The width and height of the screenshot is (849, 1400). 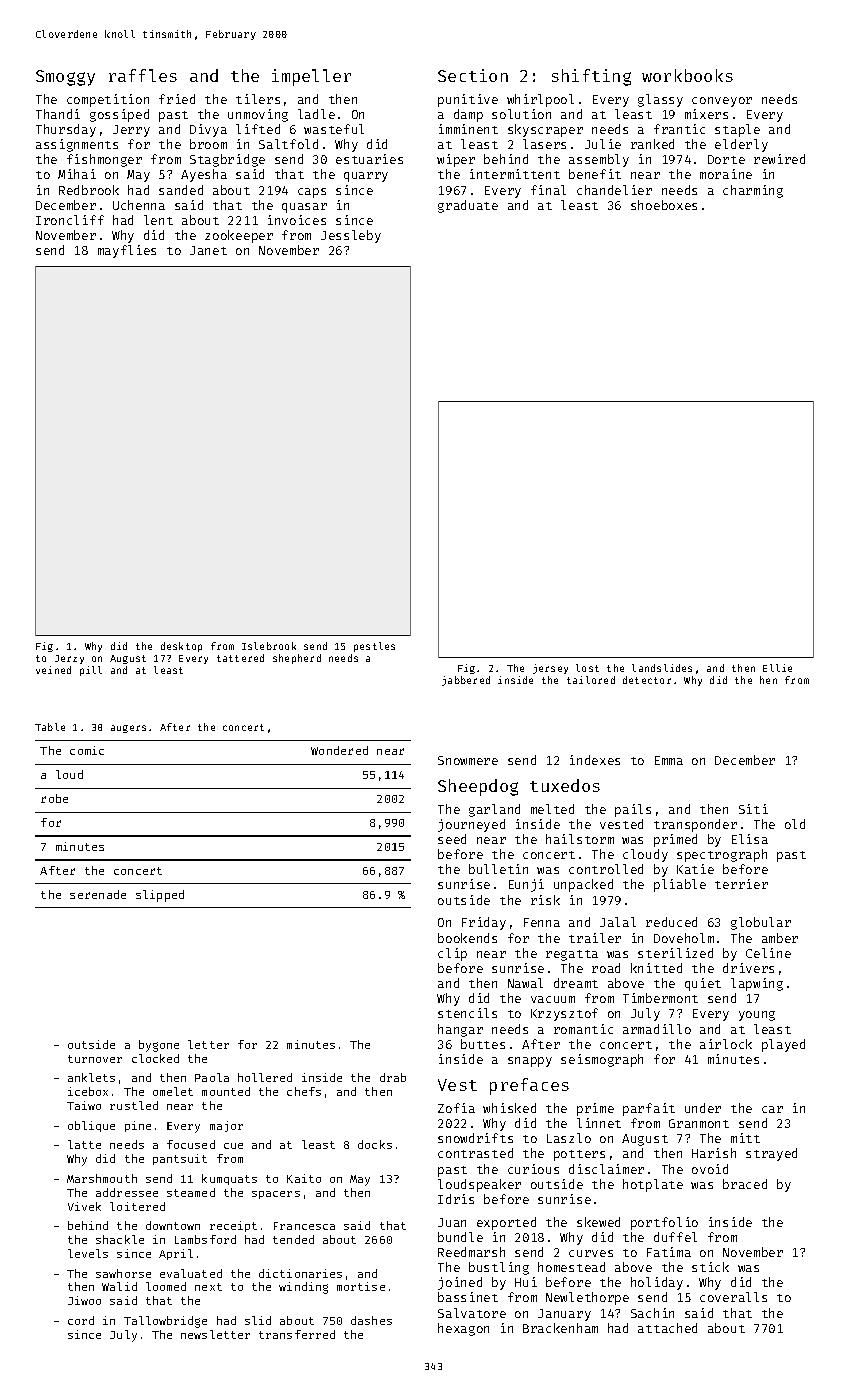 I want to click on focused, so click(x=191, y=1144).
